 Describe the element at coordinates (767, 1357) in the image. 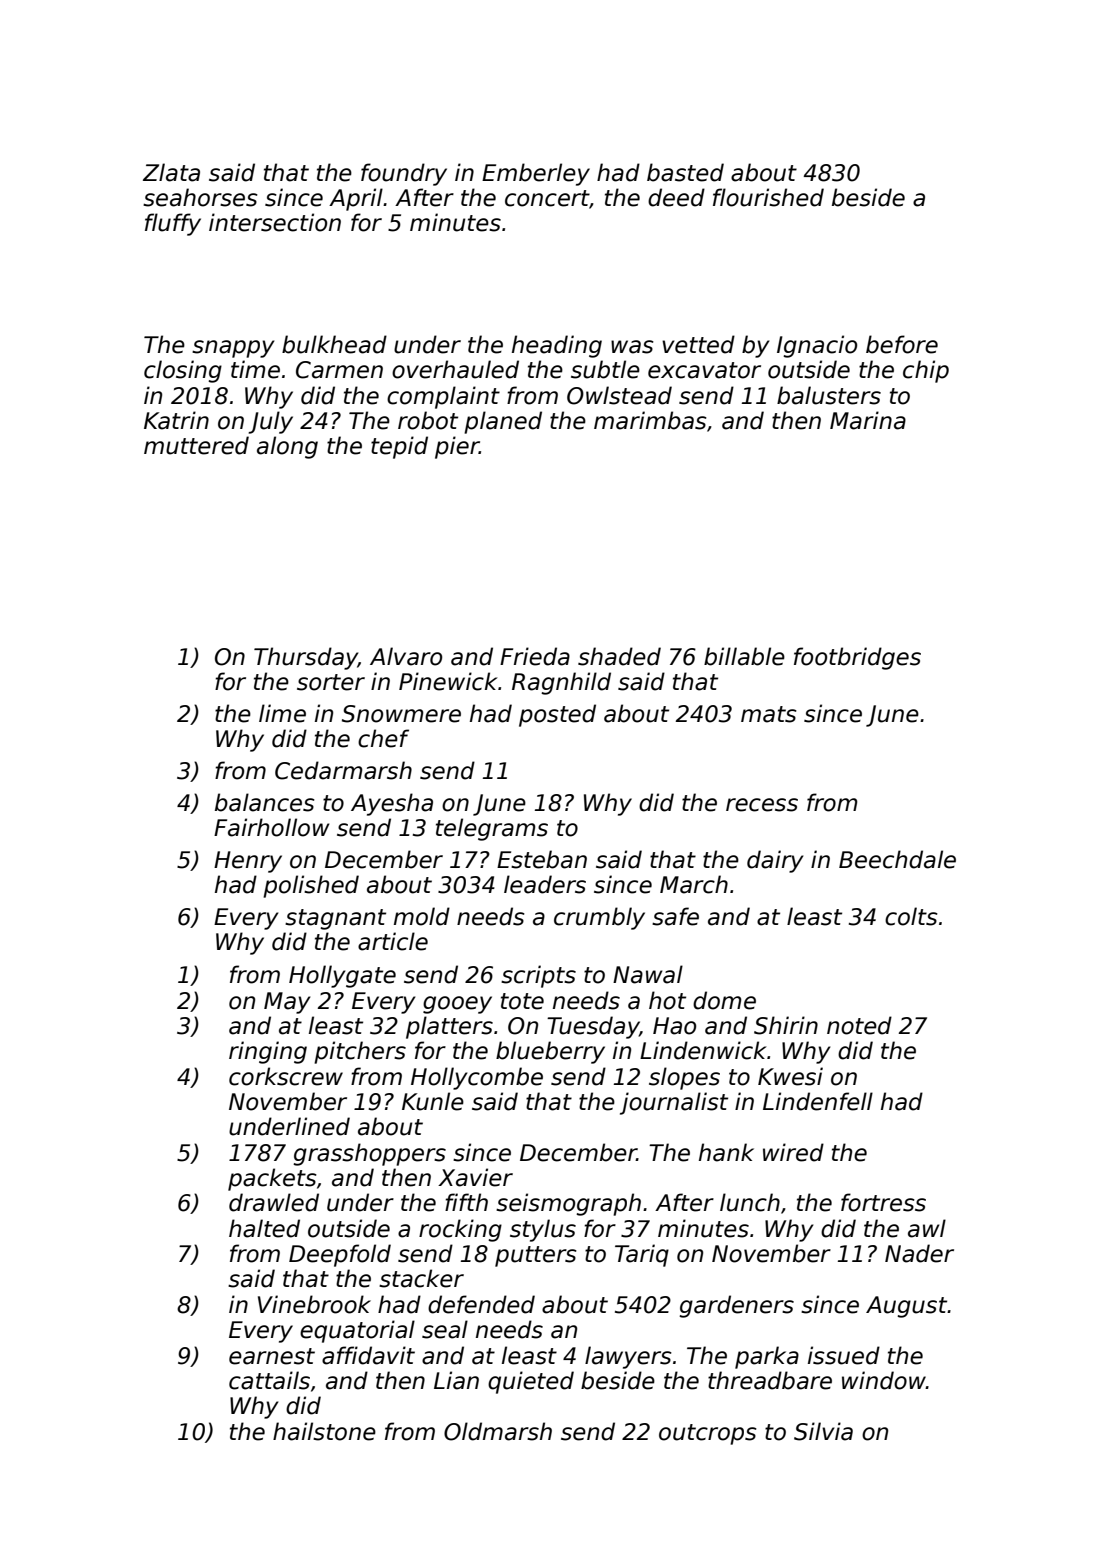

I see `parka` at that location.
